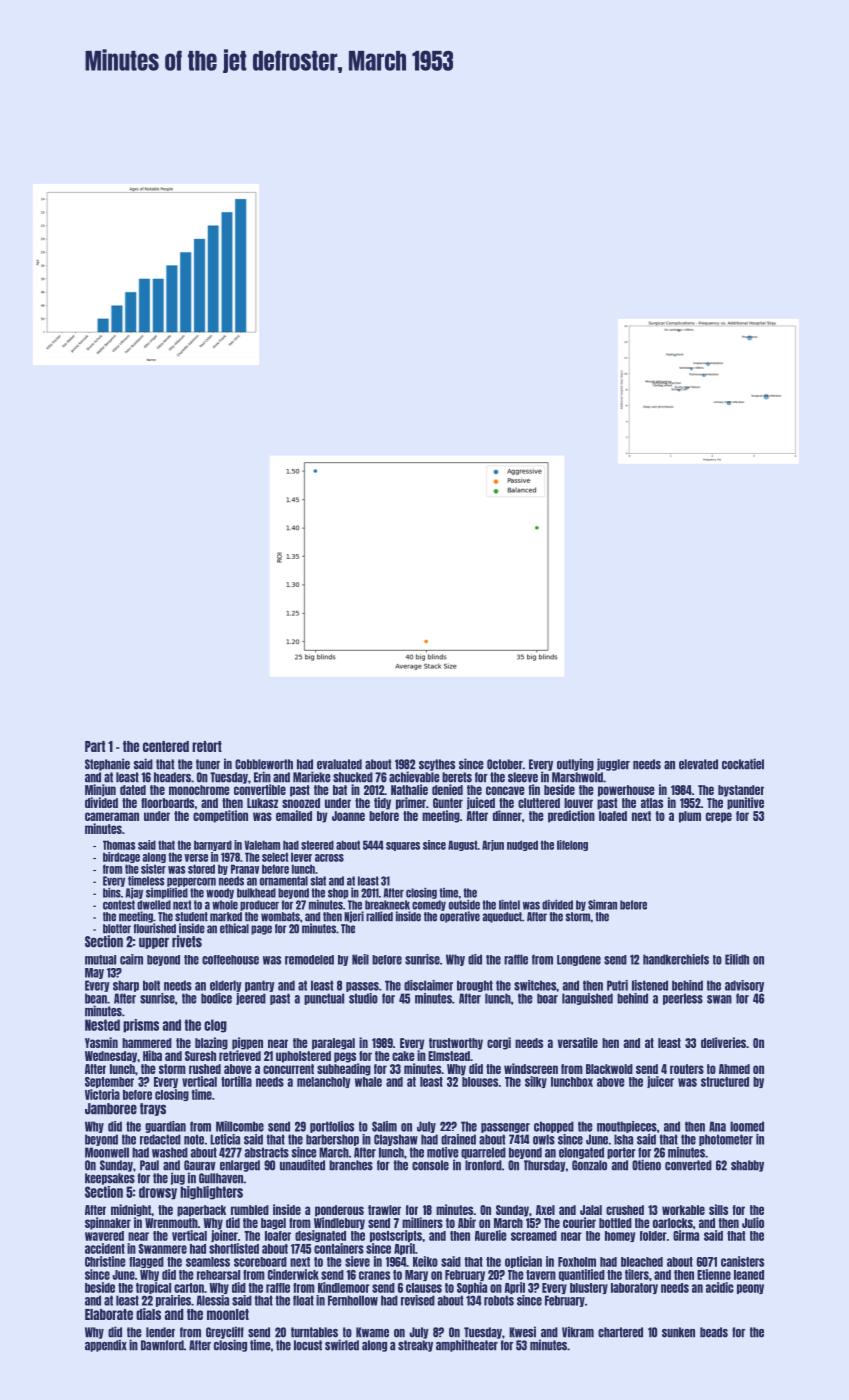 Image resolution: width=849 pixels, height=1400 pixels. What do you see at coordinates (578, 1042) in the image?
I see `versatile` at bounding box center [578, 1042].
